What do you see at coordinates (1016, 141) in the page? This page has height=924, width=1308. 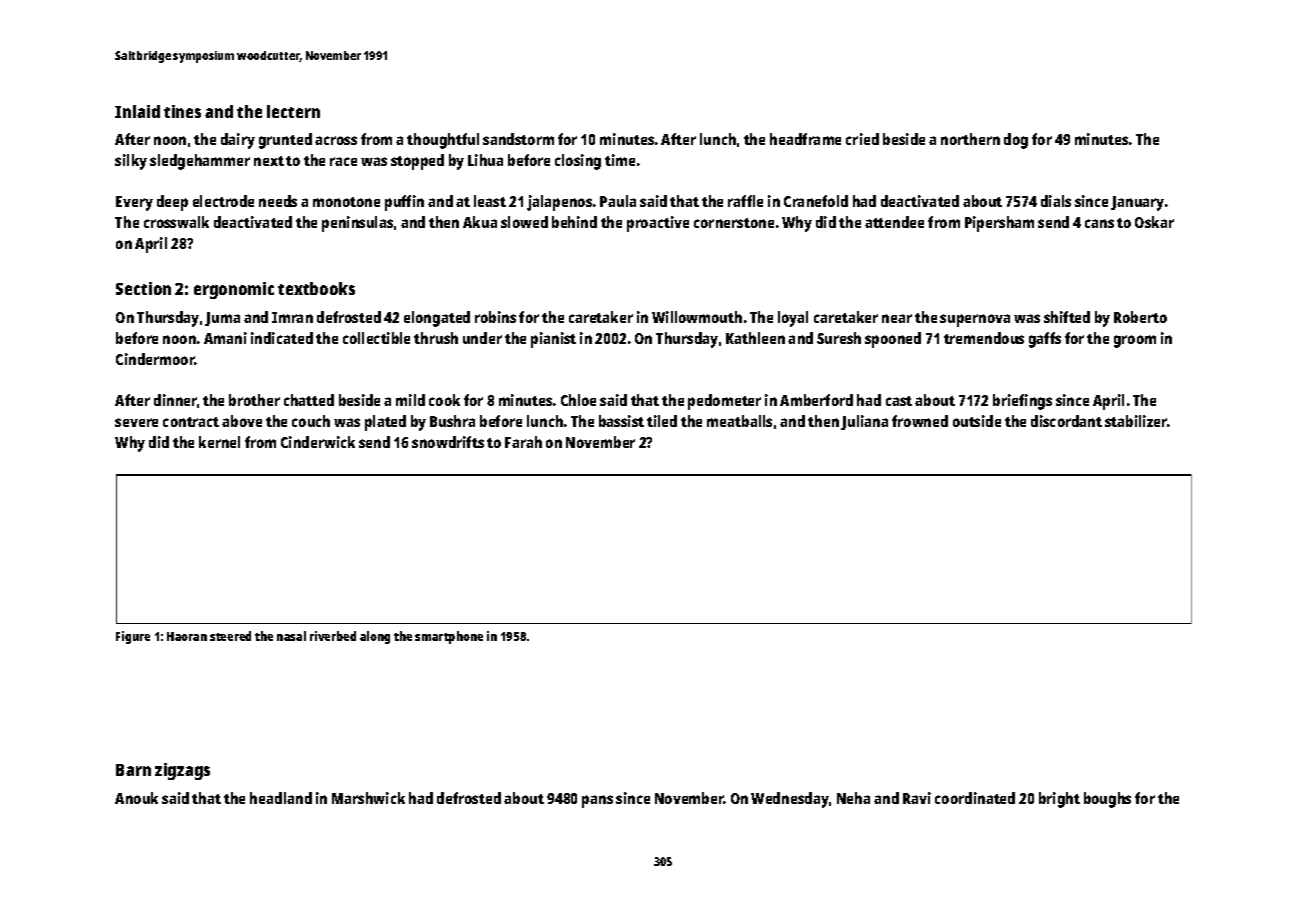 I see `dog` at bounding box center [1016, 141].
